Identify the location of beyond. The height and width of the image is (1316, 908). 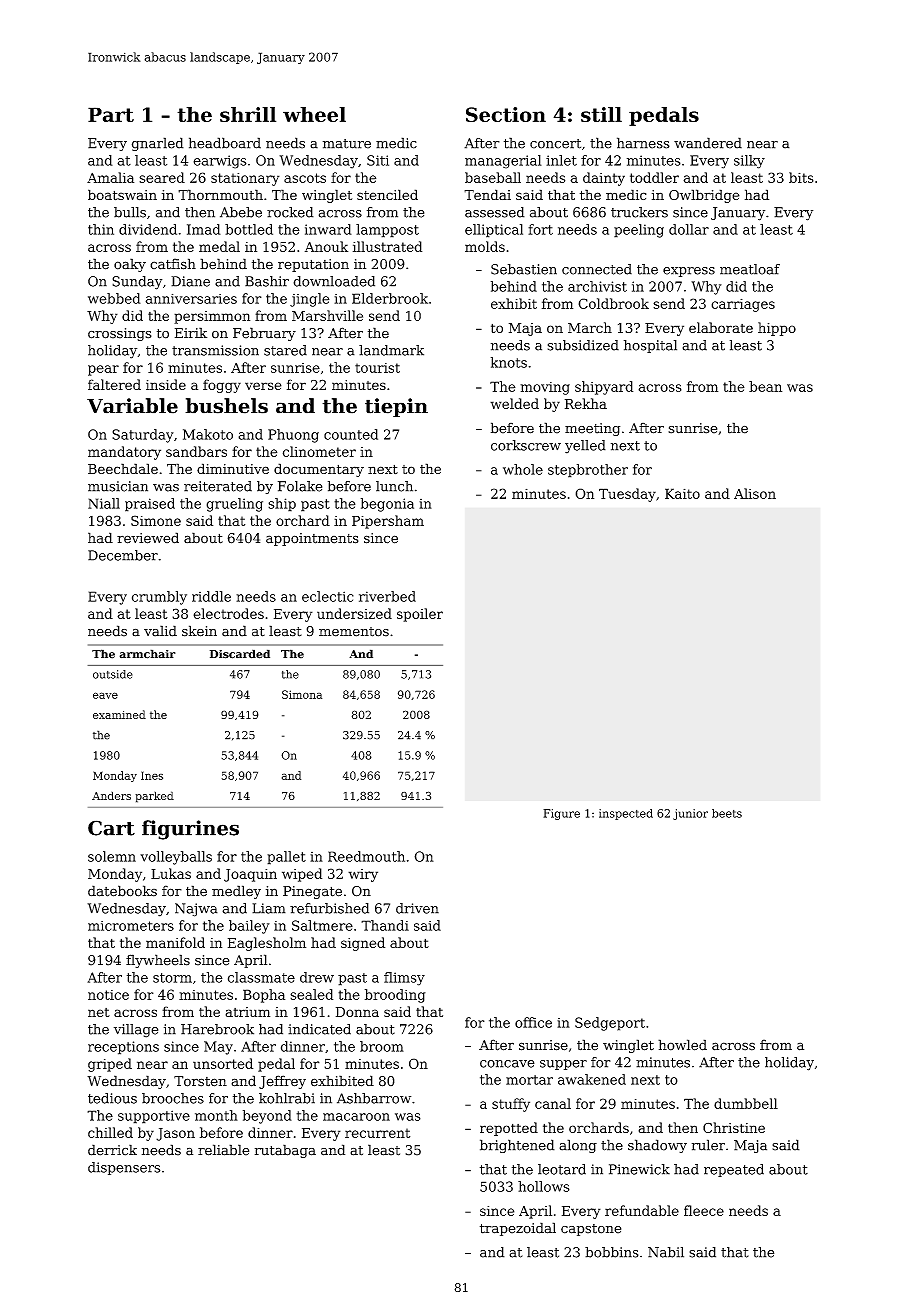
(267, 1117).
